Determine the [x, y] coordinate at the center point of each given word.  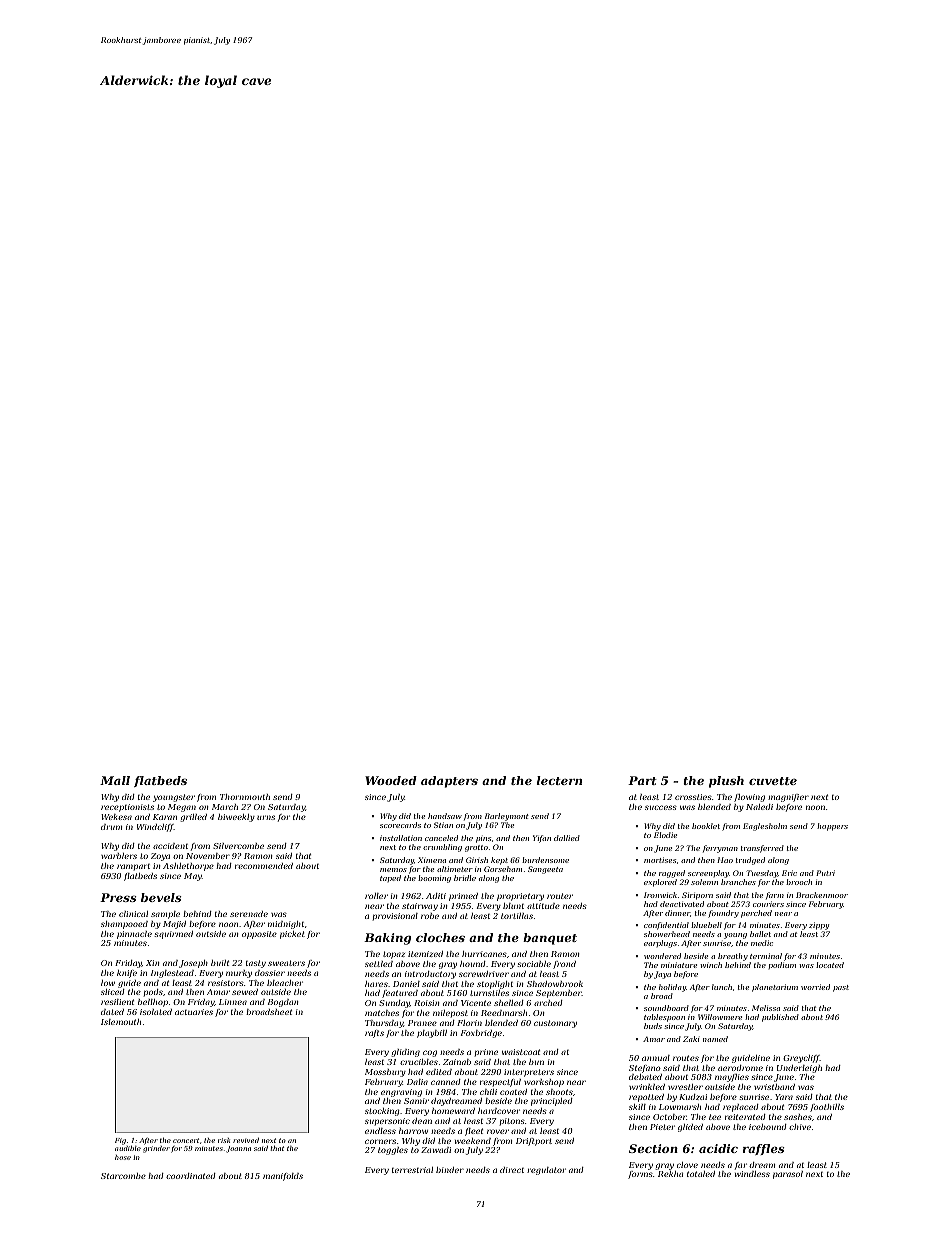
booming [434, 879]
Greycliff [801, 1059]
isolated [156, 1012]
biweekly [236, 818]
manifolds [283, 1177]
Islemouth [121, 1022]
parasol [788, 1175]
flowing [749, 798]
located [830, 965]
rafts [374, 1034]
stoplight [495, 985]
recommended [264, 866]
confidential [666, 926]
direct [512, 1170]
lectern [559, 780]
